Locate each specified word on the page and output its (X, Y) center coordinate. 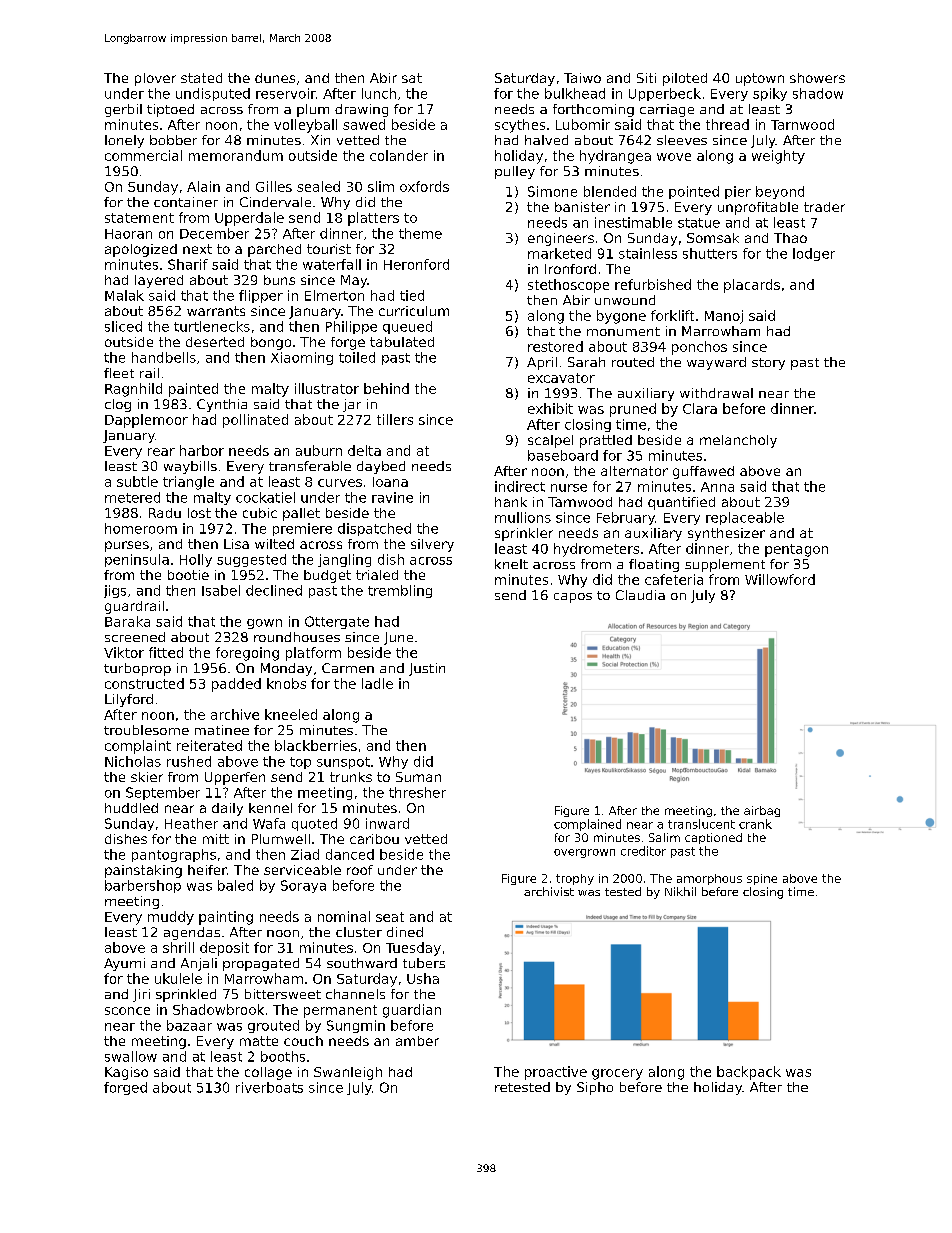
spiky (770, 94)
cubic (260, 513)
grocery (617, 1074)
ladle (377, 683)
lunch (379, 93)
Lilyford (129, 700)
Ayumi (124, 964)
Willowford (780, 579)
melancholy (738, 441)
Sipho (595, 1088)
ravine (392, 497)
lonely (124, 141)
